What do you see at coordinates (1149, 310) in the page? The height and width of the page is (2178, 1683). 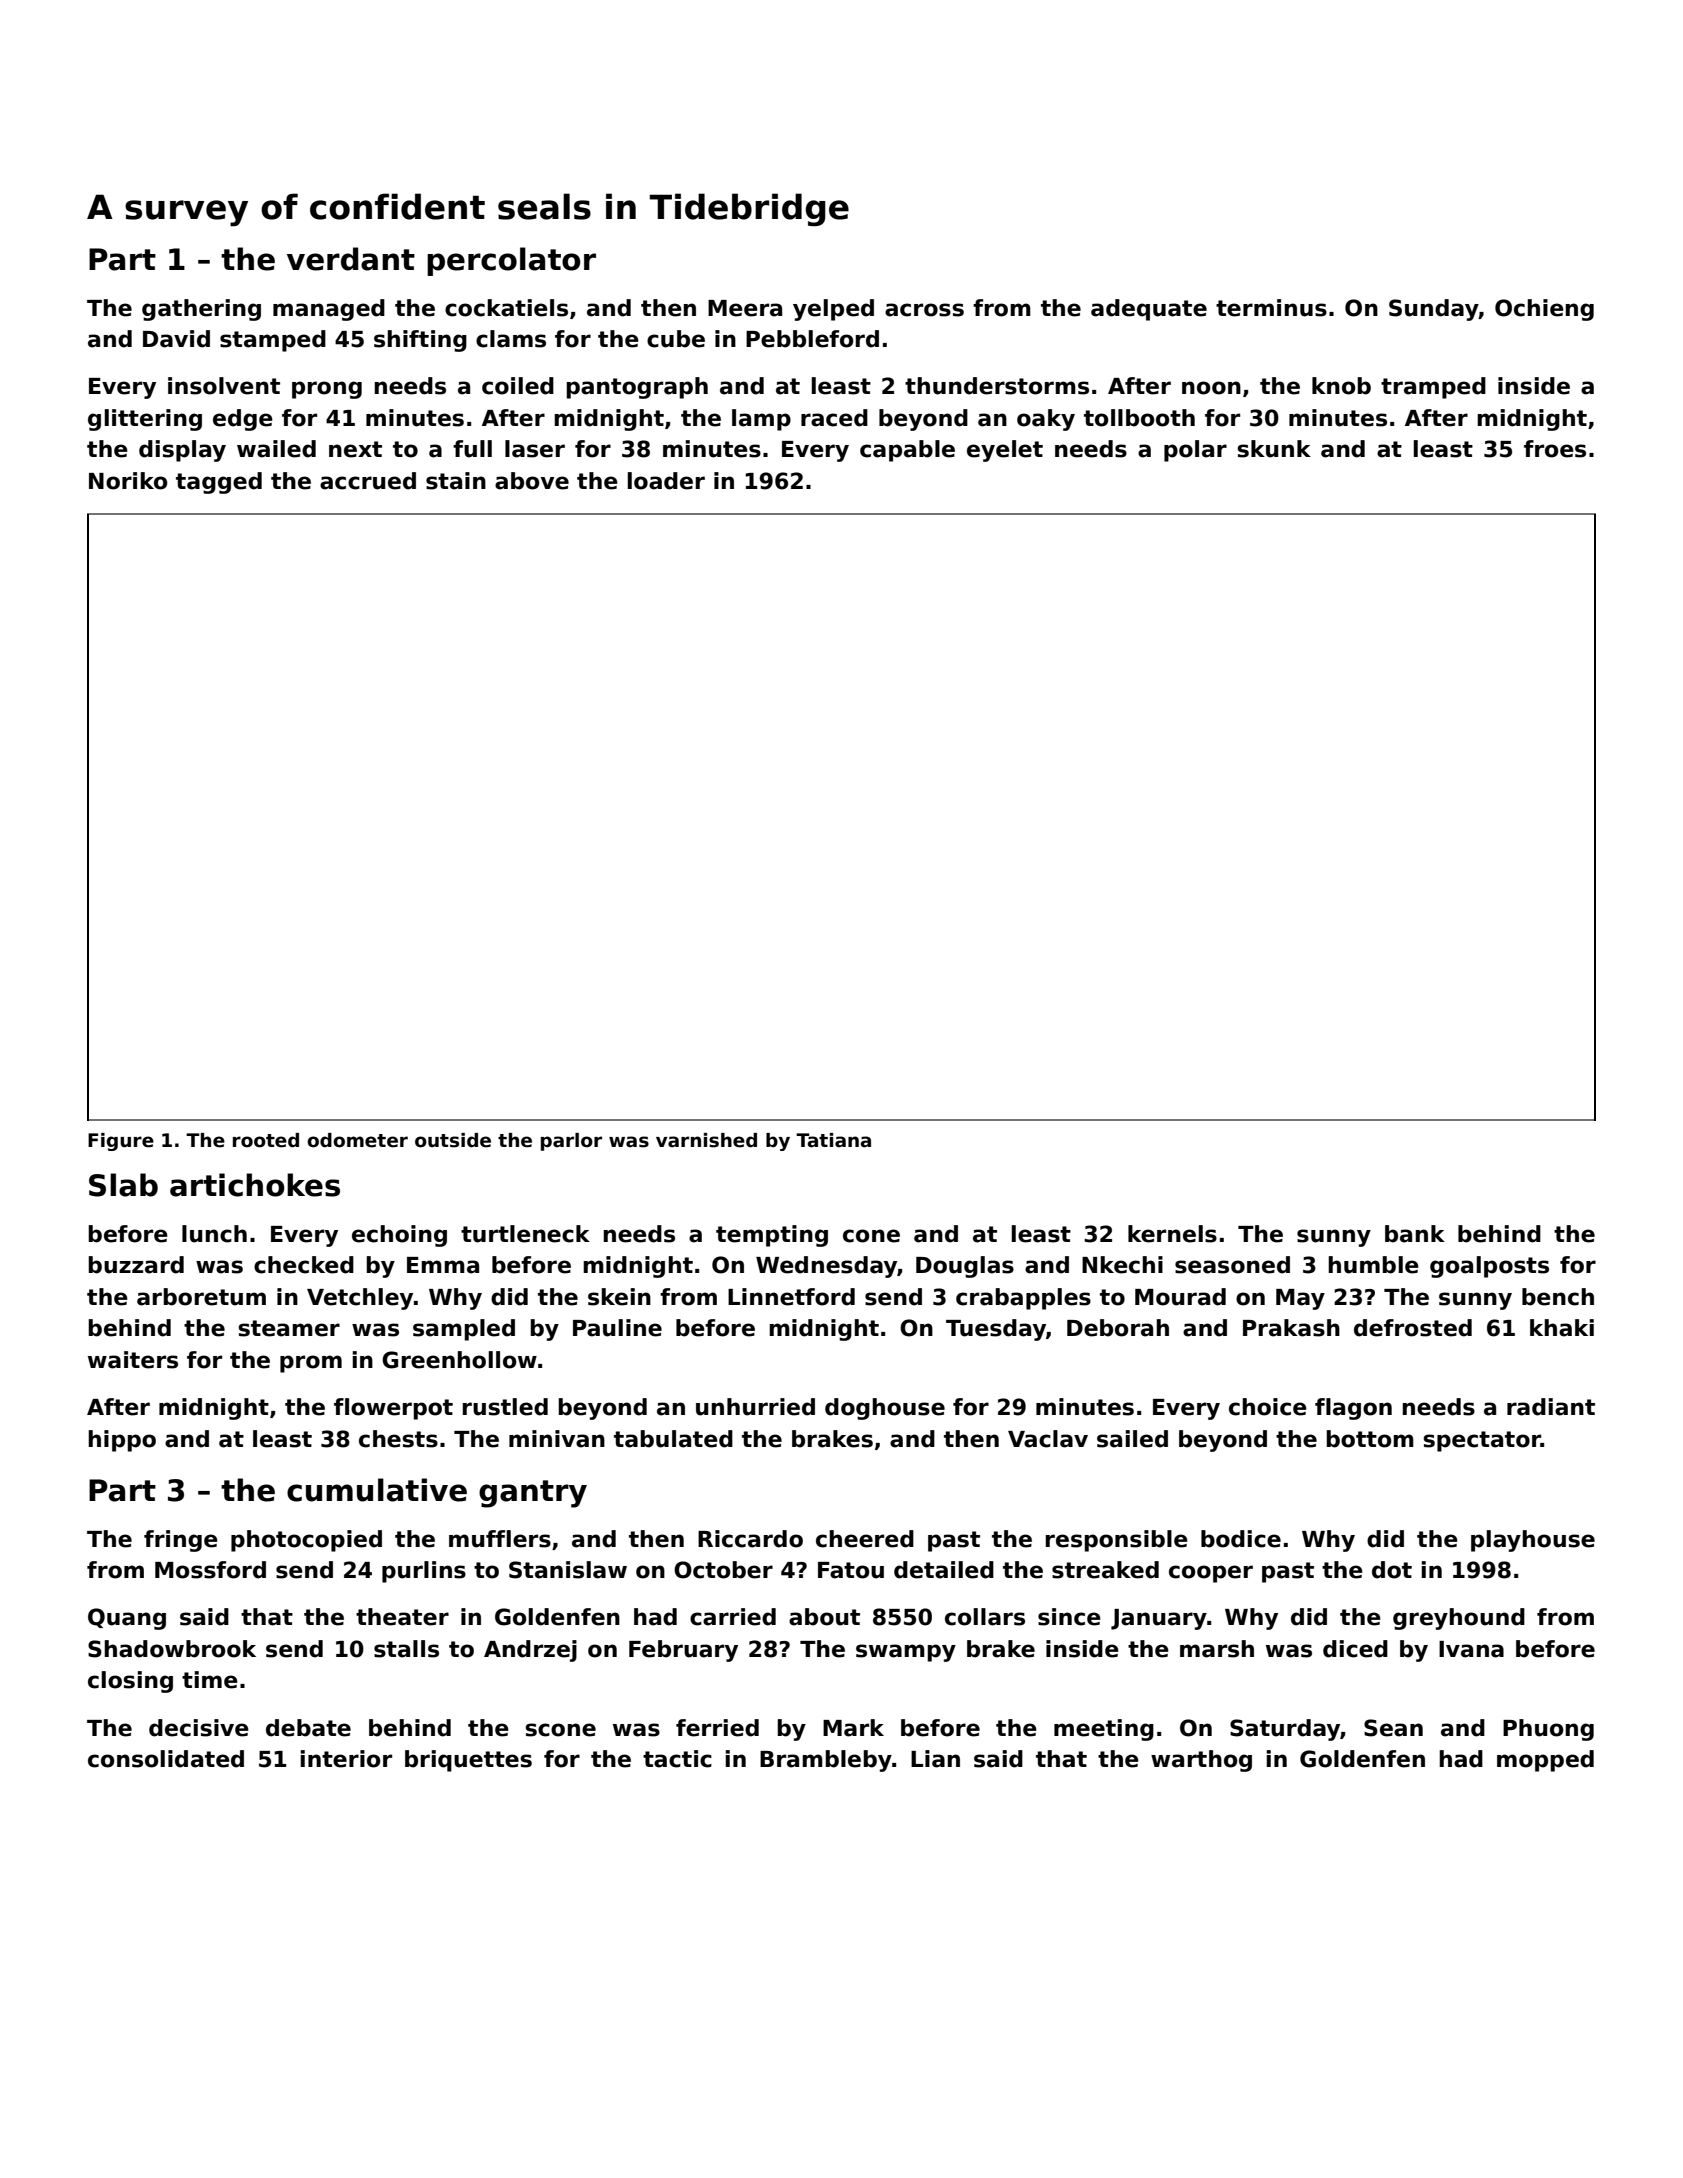 I see `adequate` at bounding box center [1149, 310].
